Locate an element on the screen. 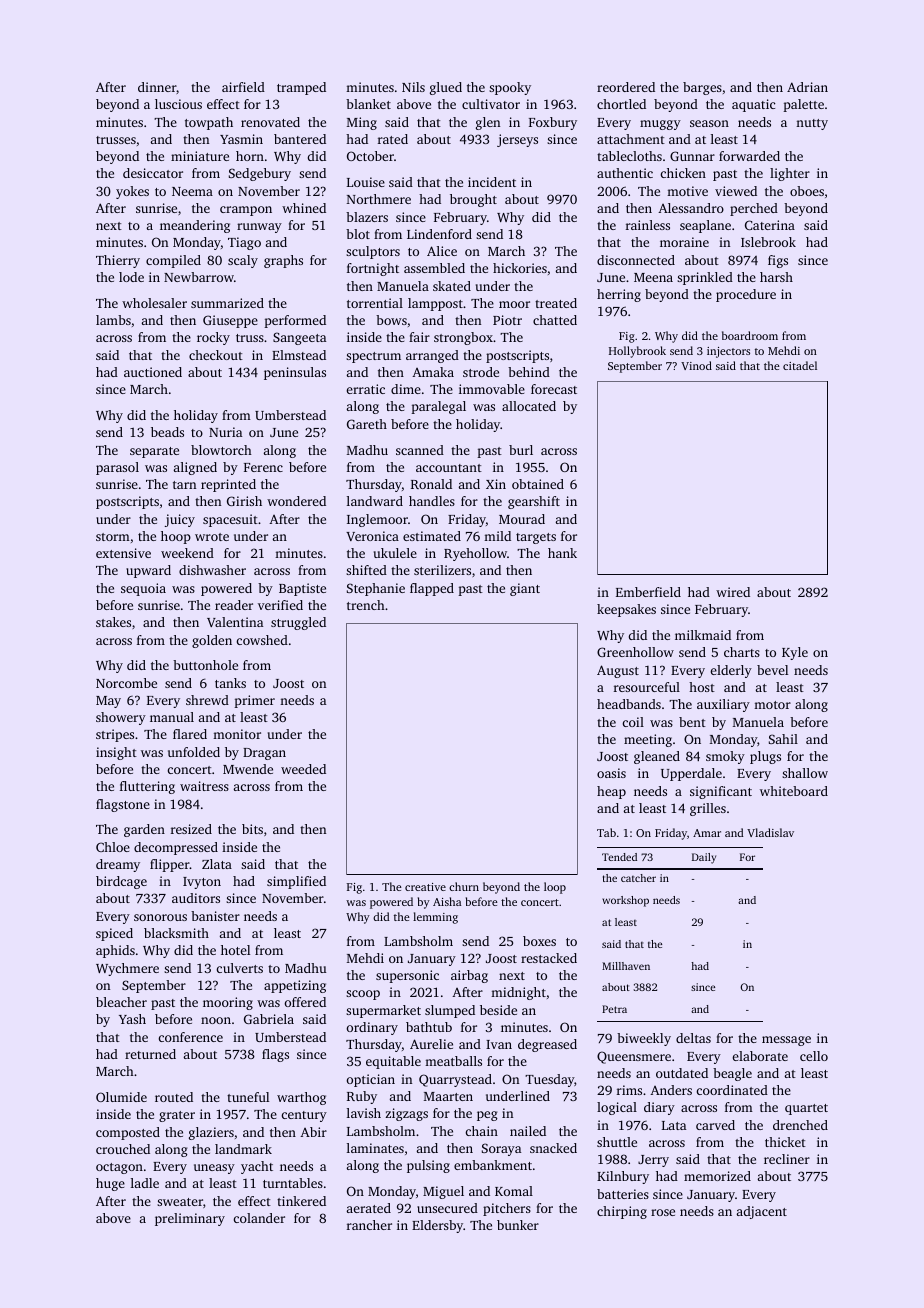 This screenshot has height=1308, width=924. barges is located at coordinates (702, 88).
